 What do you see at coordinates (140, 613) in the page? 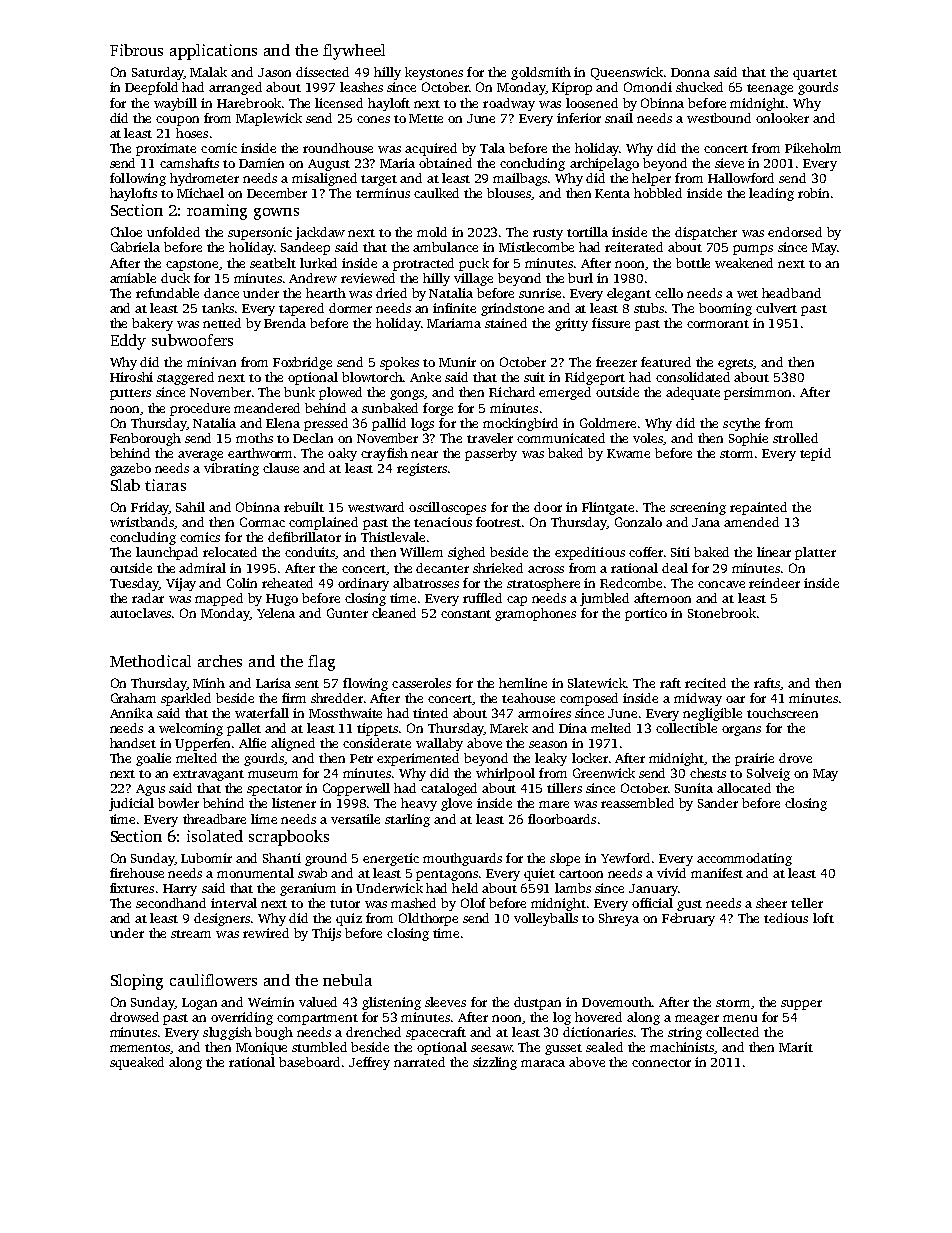
I see `autoclaves` at bounding box center [140, 613].
